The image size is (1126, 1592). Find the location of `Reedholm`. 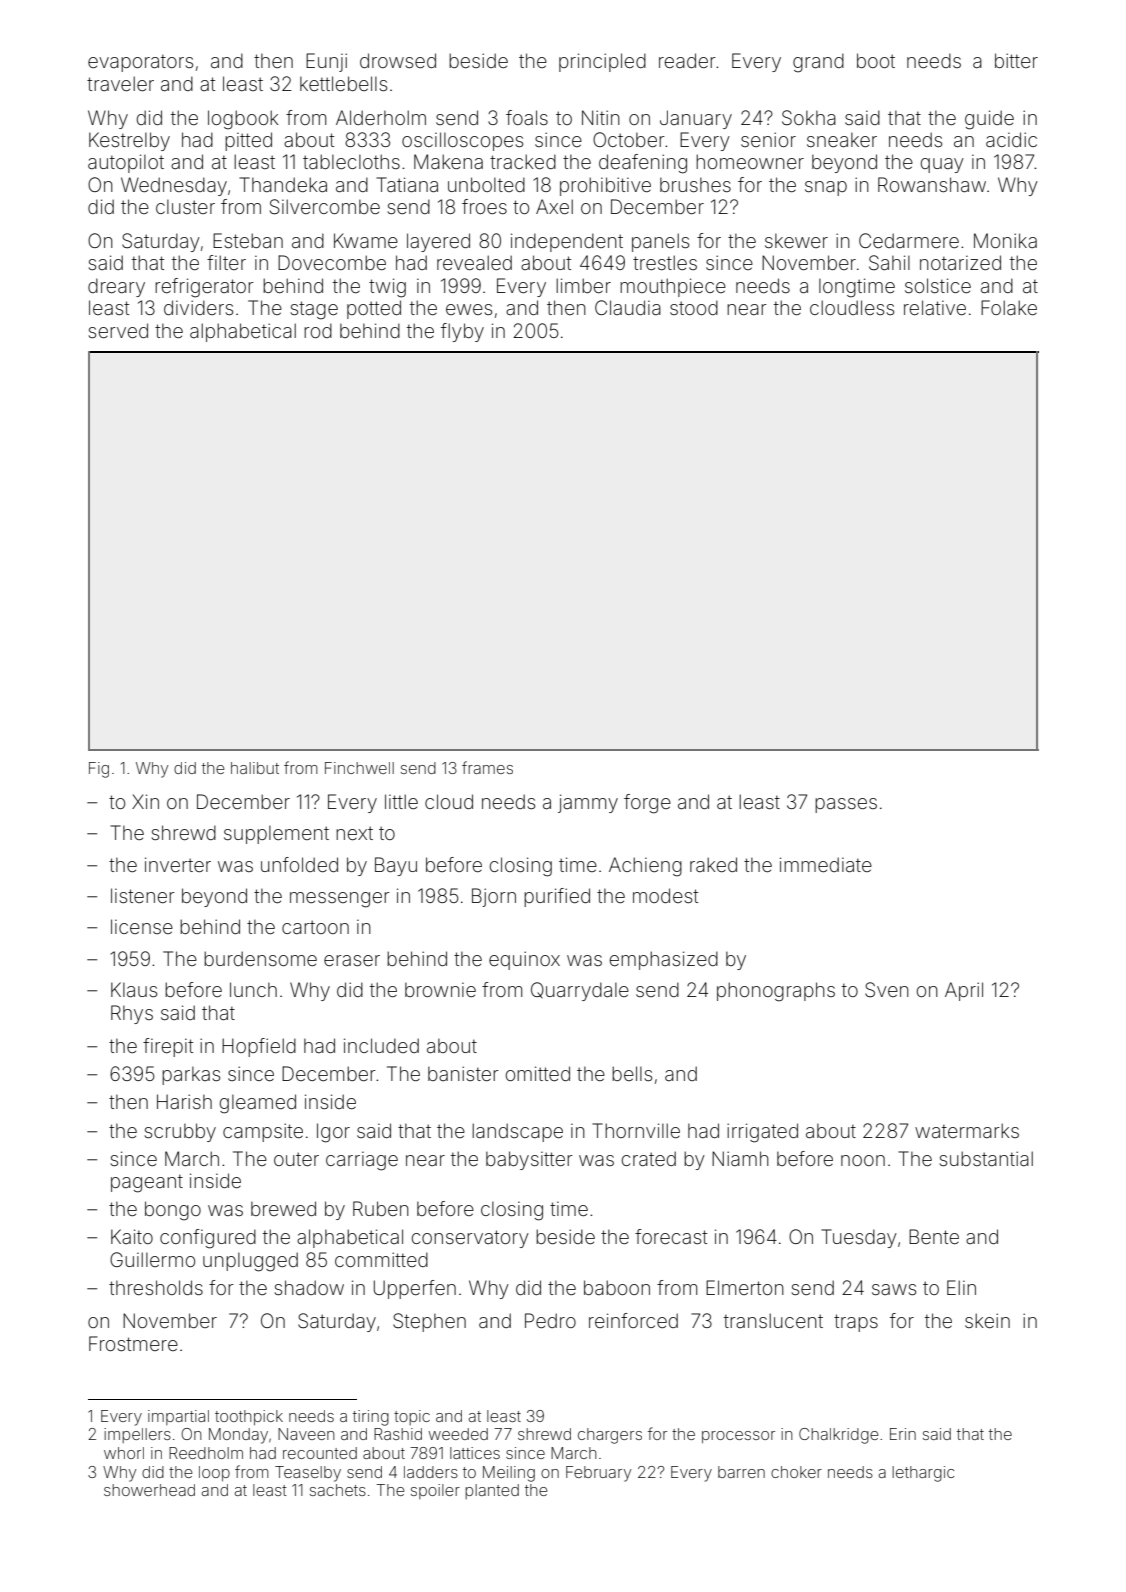

Reedholm is located at coordinates (206, 1453).
